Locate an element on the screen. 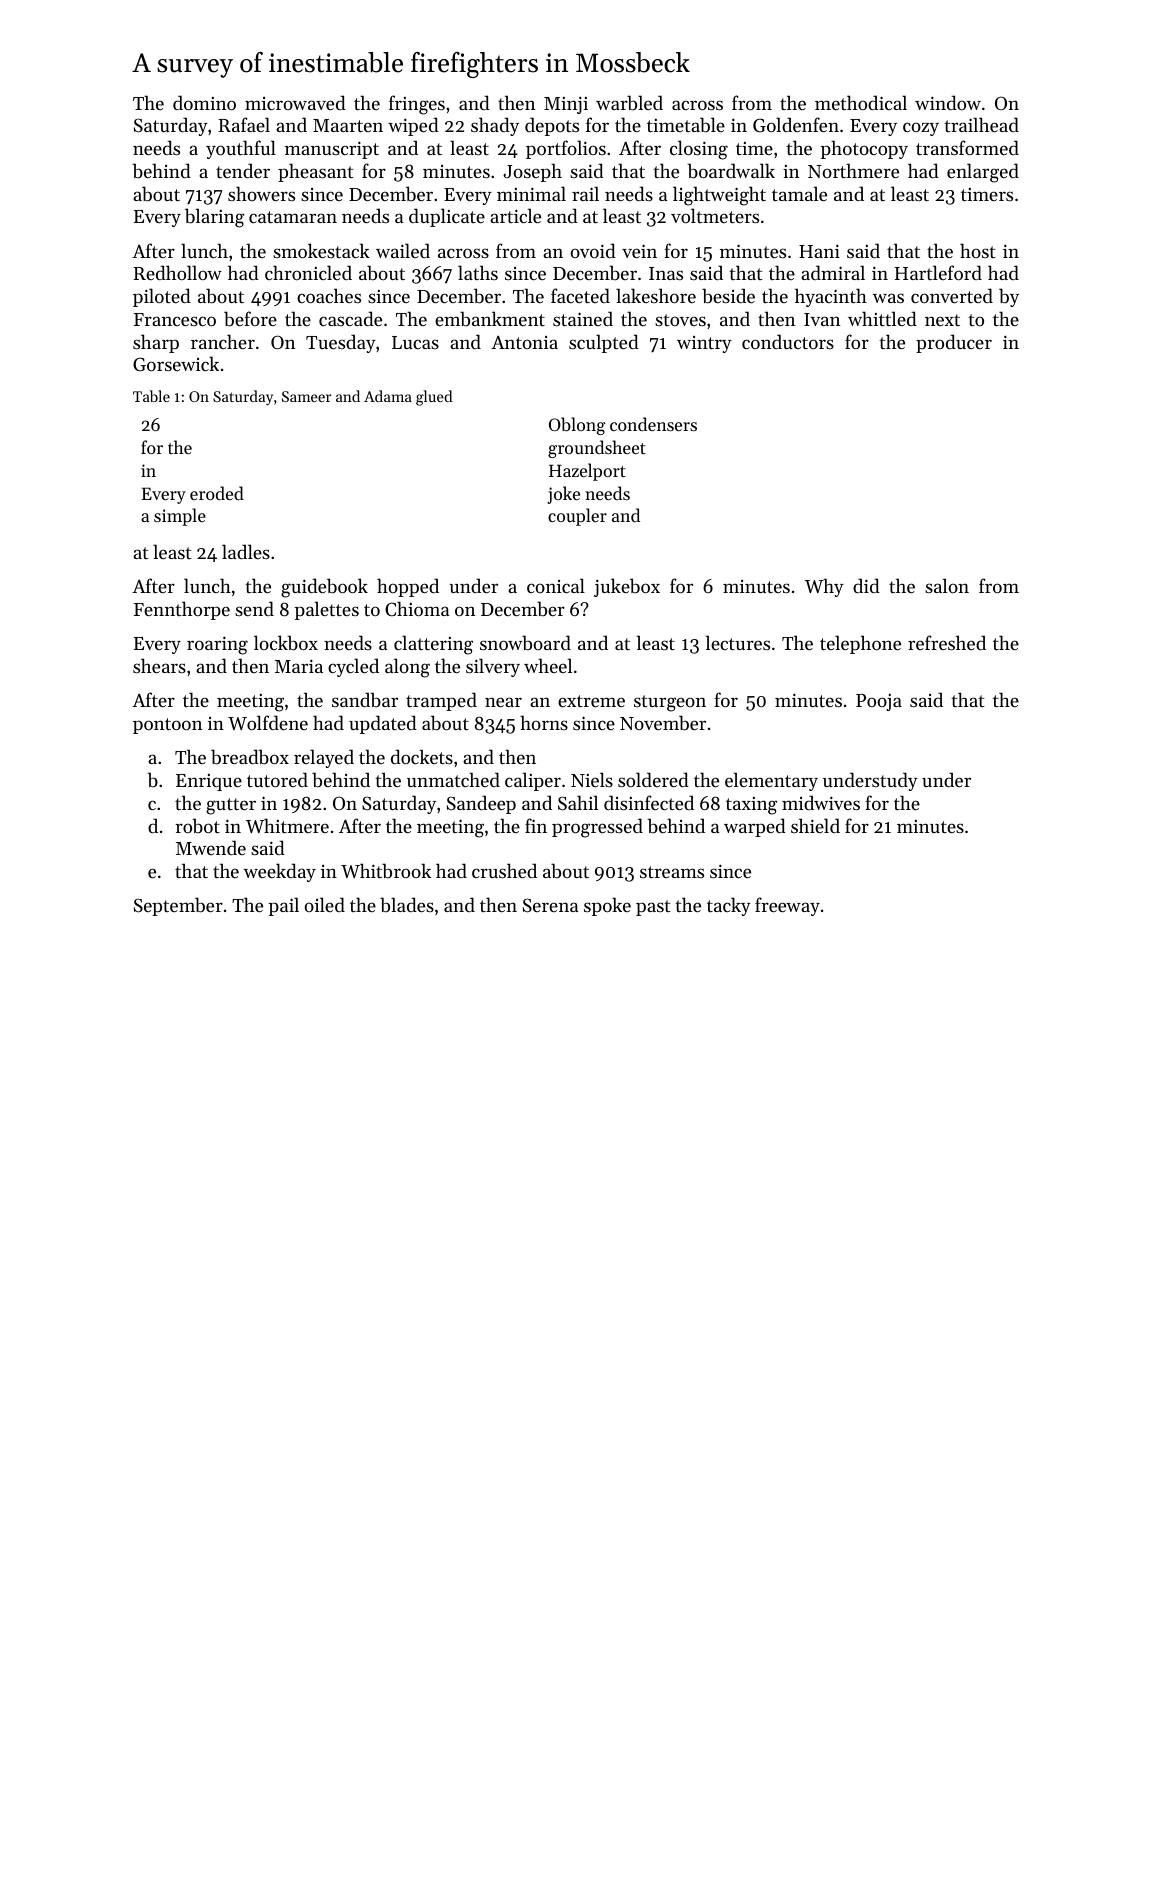  domino is located at coordinates (204, 102).
